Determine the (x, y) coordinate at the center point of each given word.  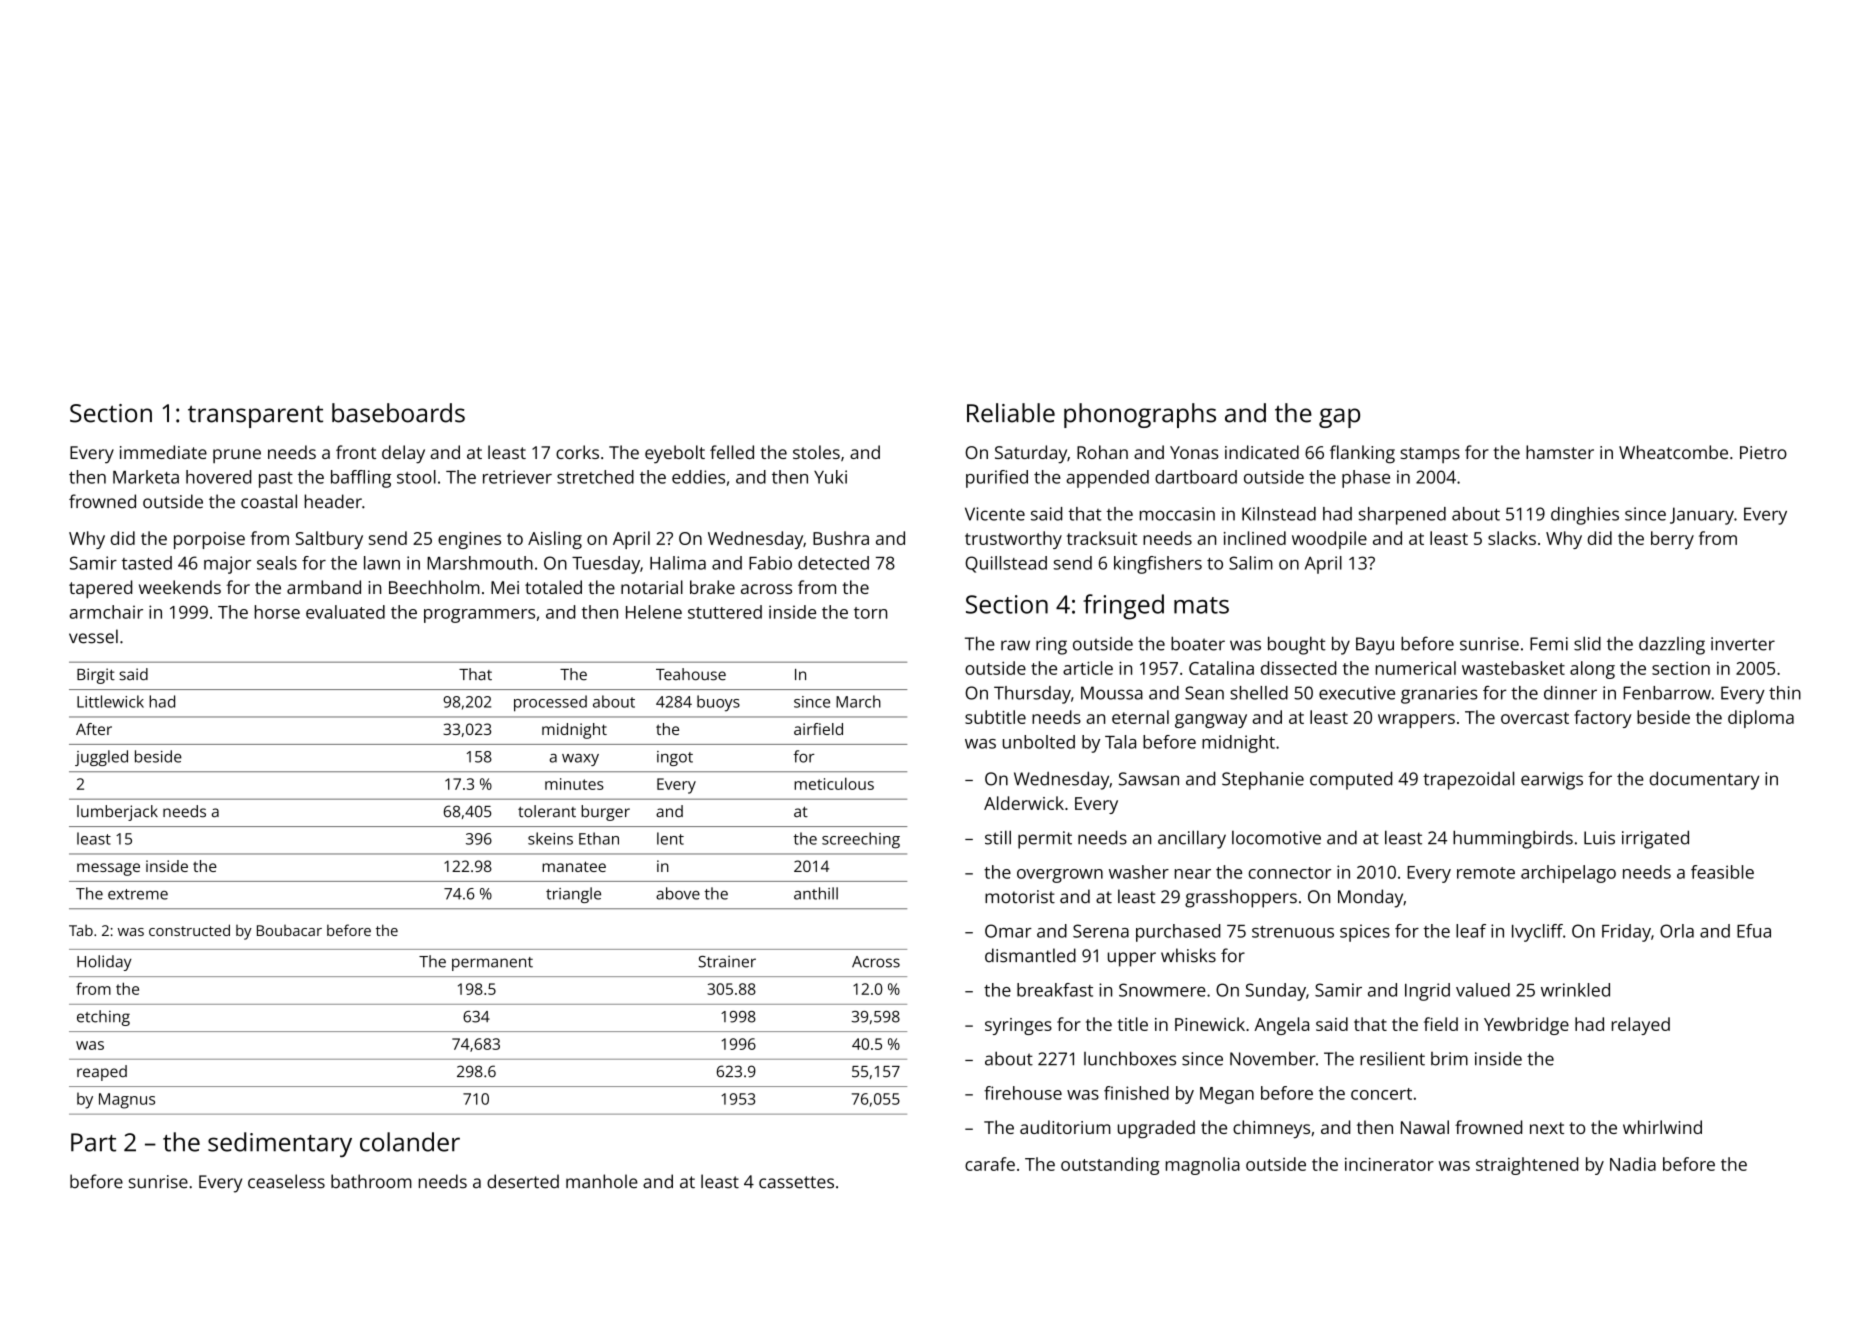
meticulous (834, 783)
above (678, 893)
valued (1483, 990)
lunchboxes (1130, 1058)
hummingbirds (1513, 839)
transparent (255, 416)
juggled (101, 758)
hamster (1560, 452)
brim (1449, 1059)
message (108, 869)
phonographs (1140, 415)
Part (93, 1142)
